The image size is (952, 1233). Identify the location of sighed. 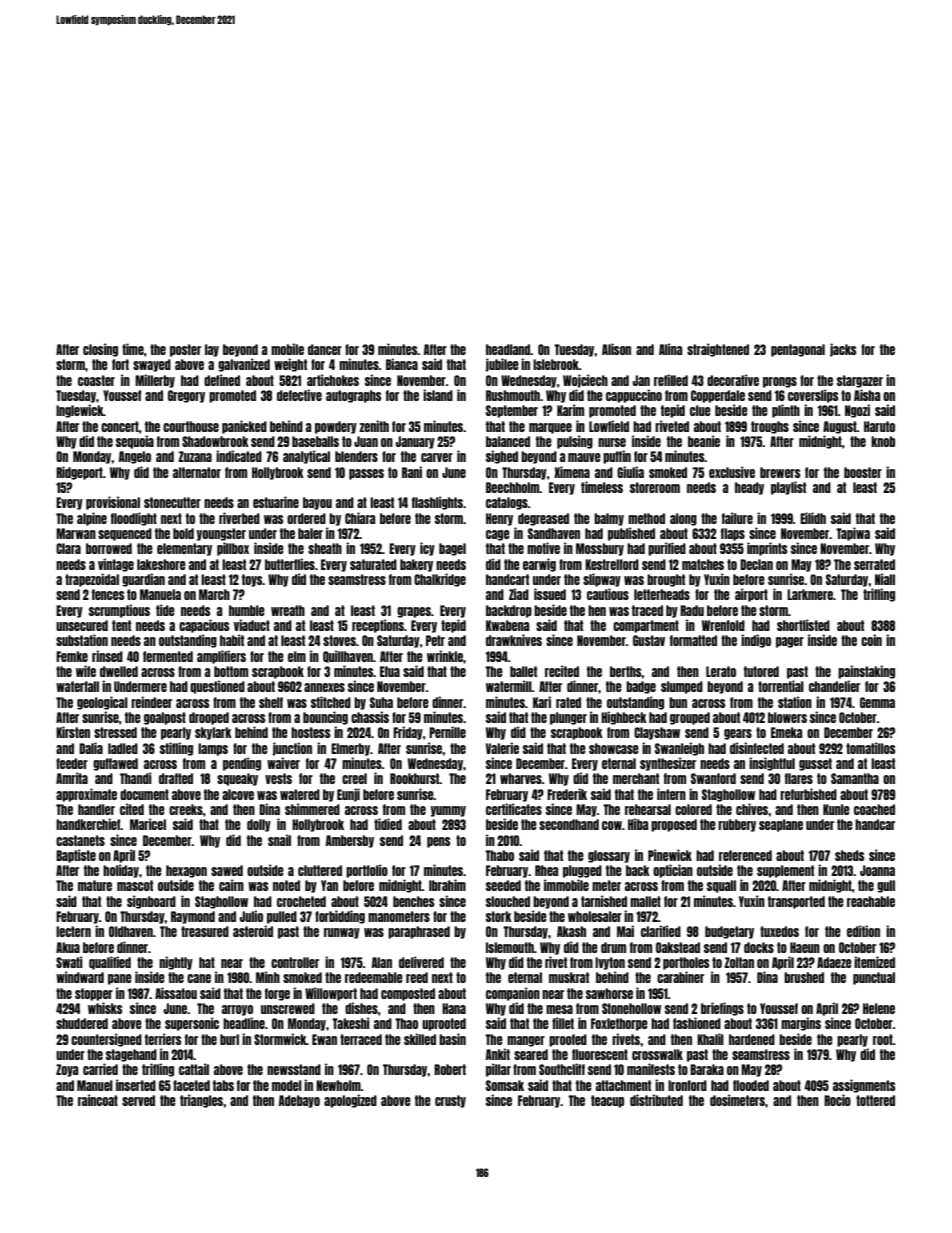
(502, 457).
